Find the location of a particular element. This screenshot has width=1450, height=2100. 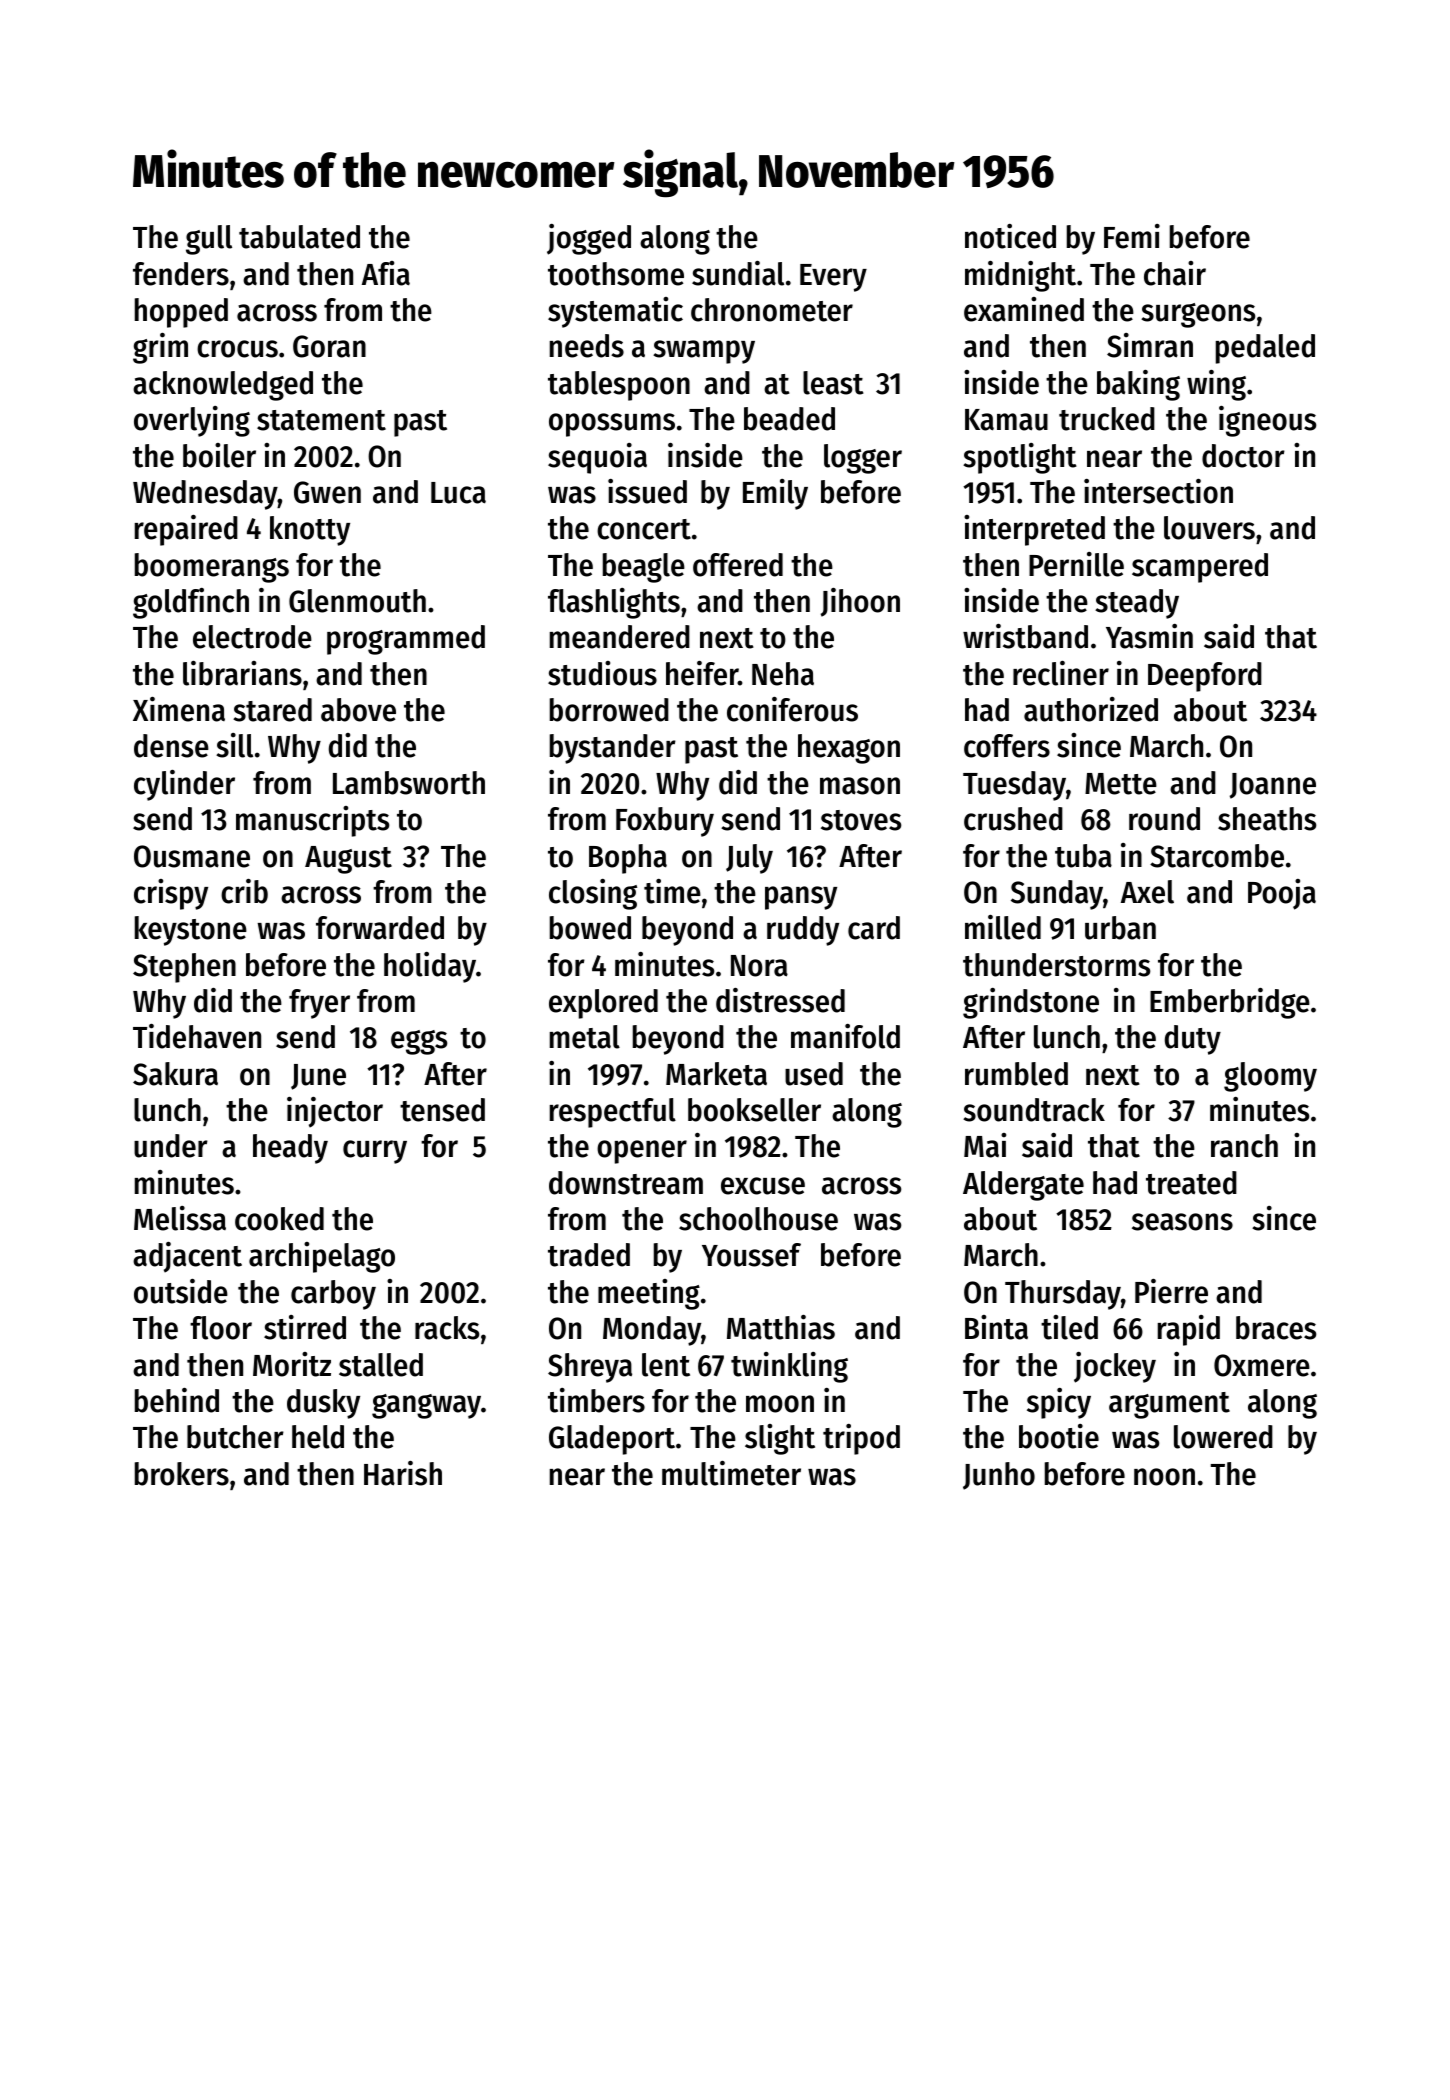

spicy is located at coordinates (1059, 1403).
